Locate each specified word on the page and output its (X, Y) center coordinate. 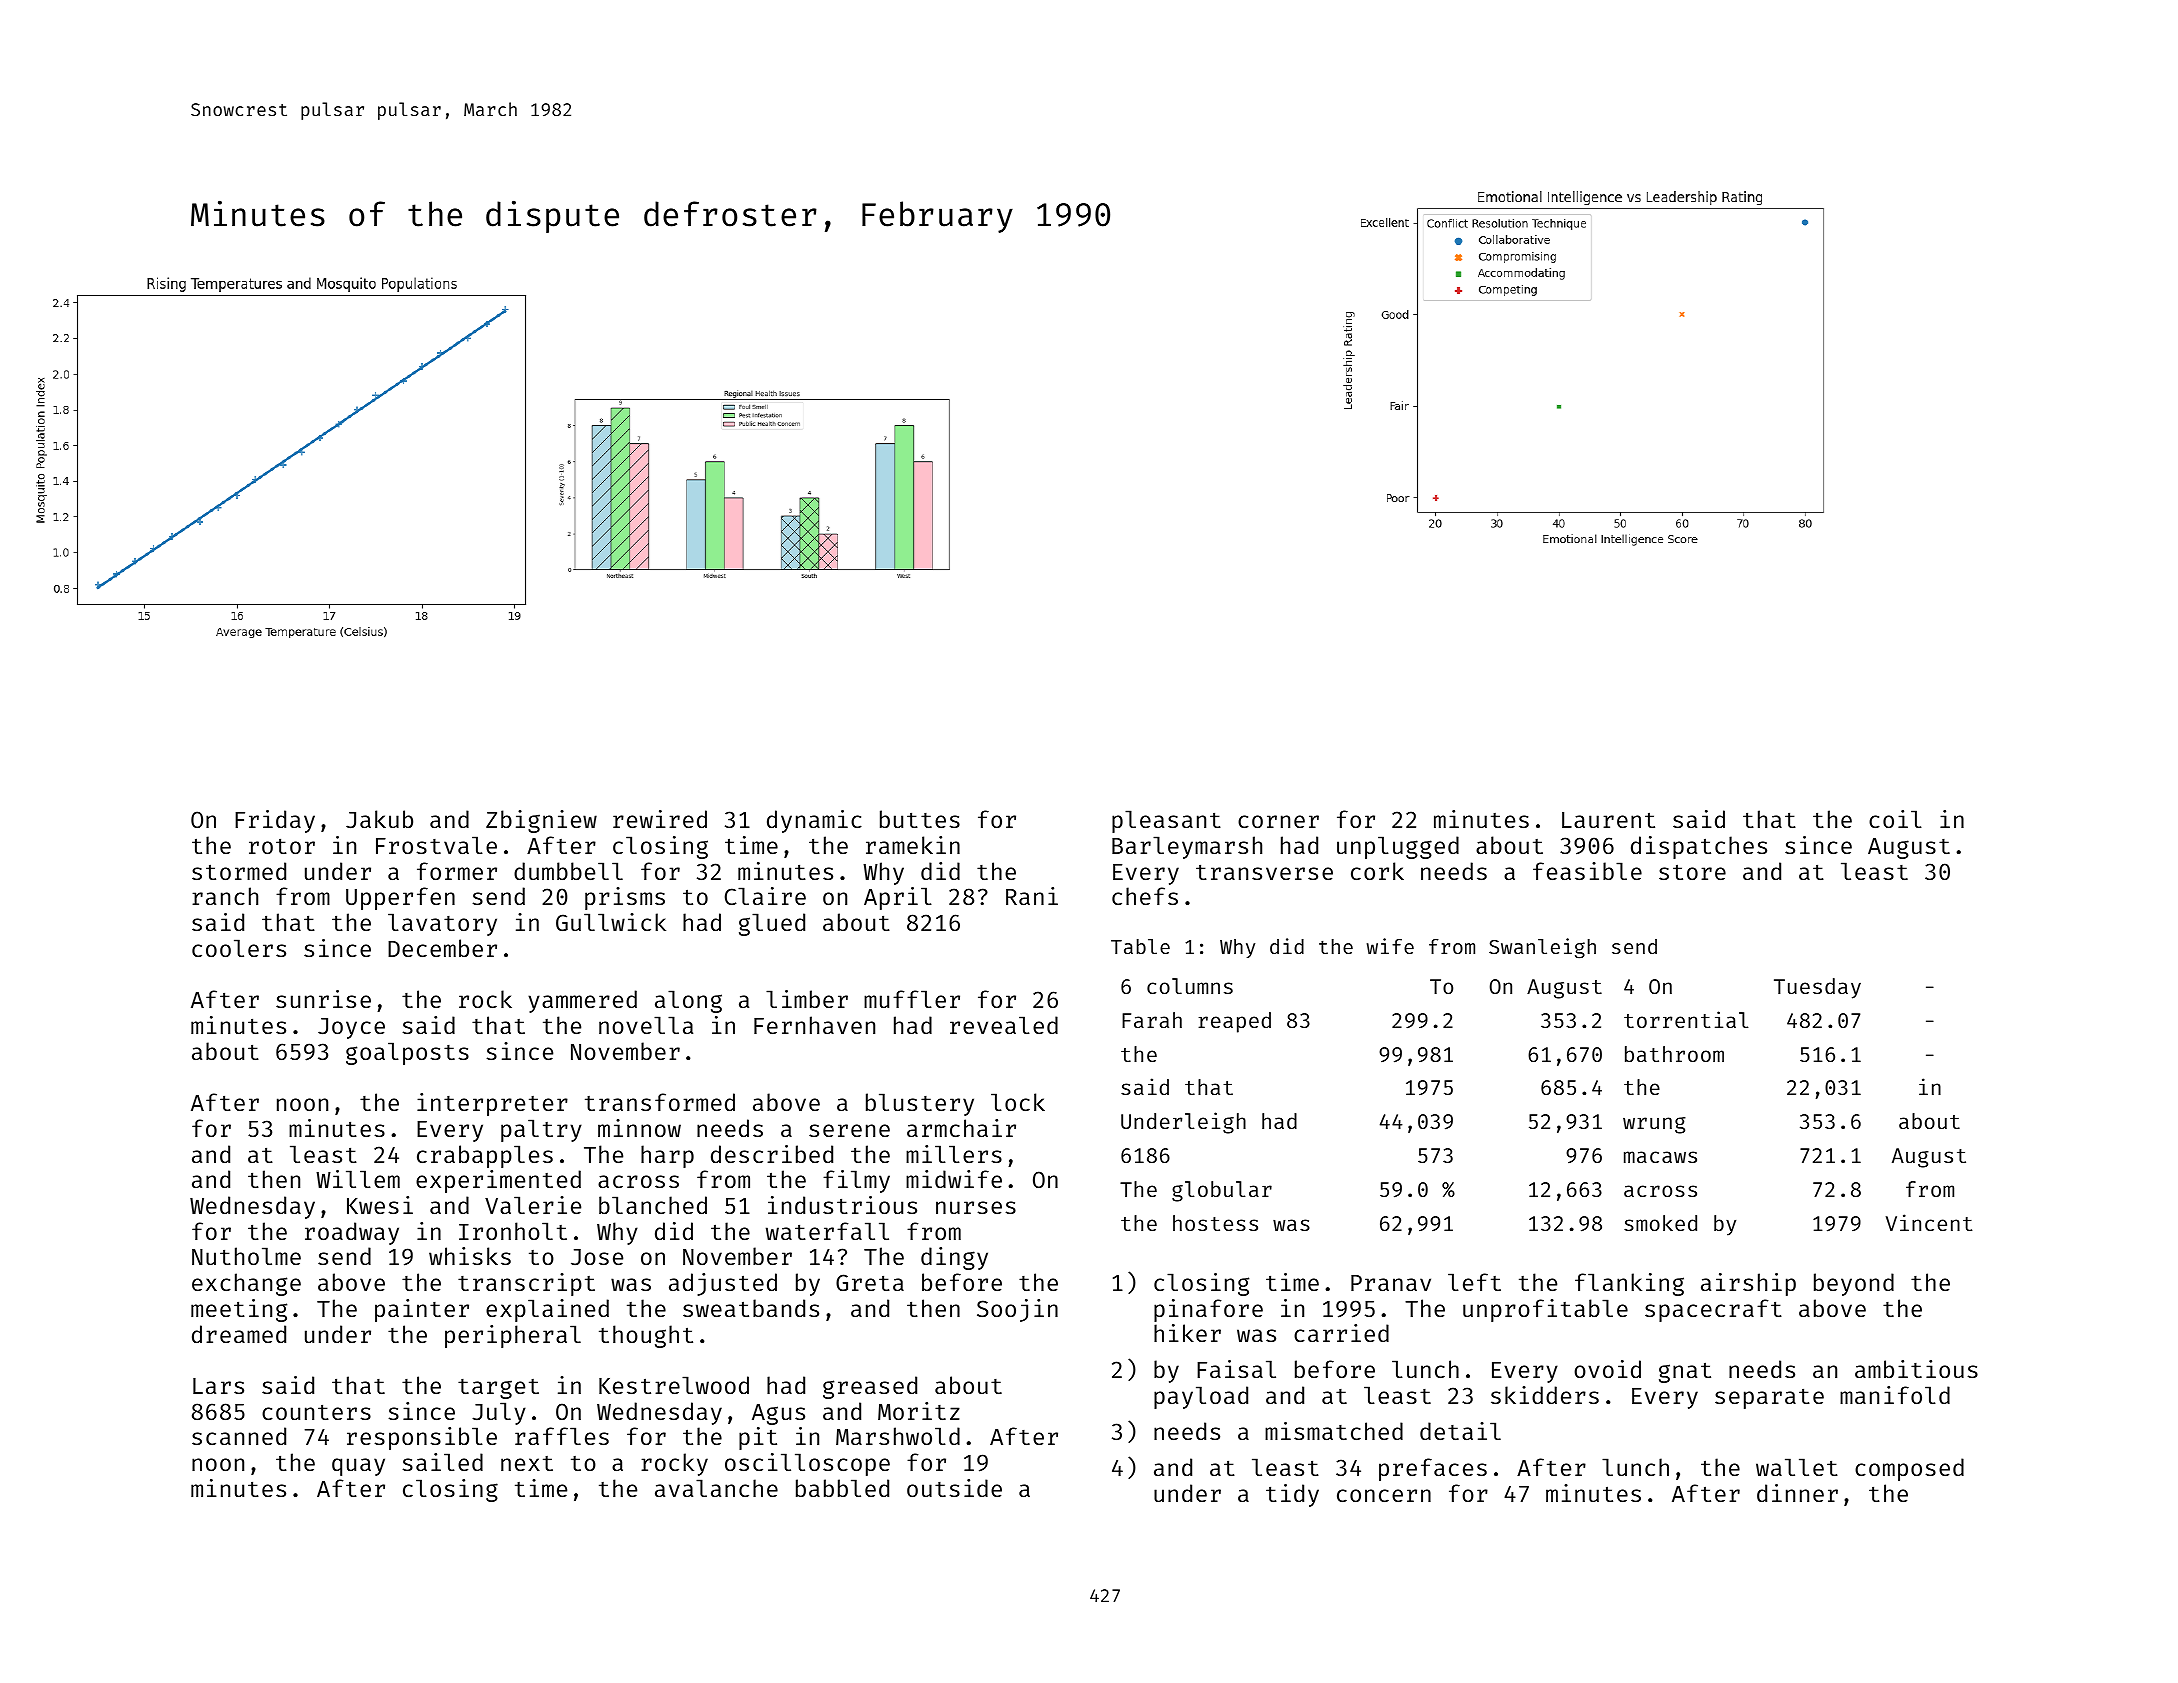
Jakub (379, 819)
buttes (920, 819)
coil (1895, 819)
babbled (842, 1488)
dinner (1797, 1493)
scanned (239, 1436)
